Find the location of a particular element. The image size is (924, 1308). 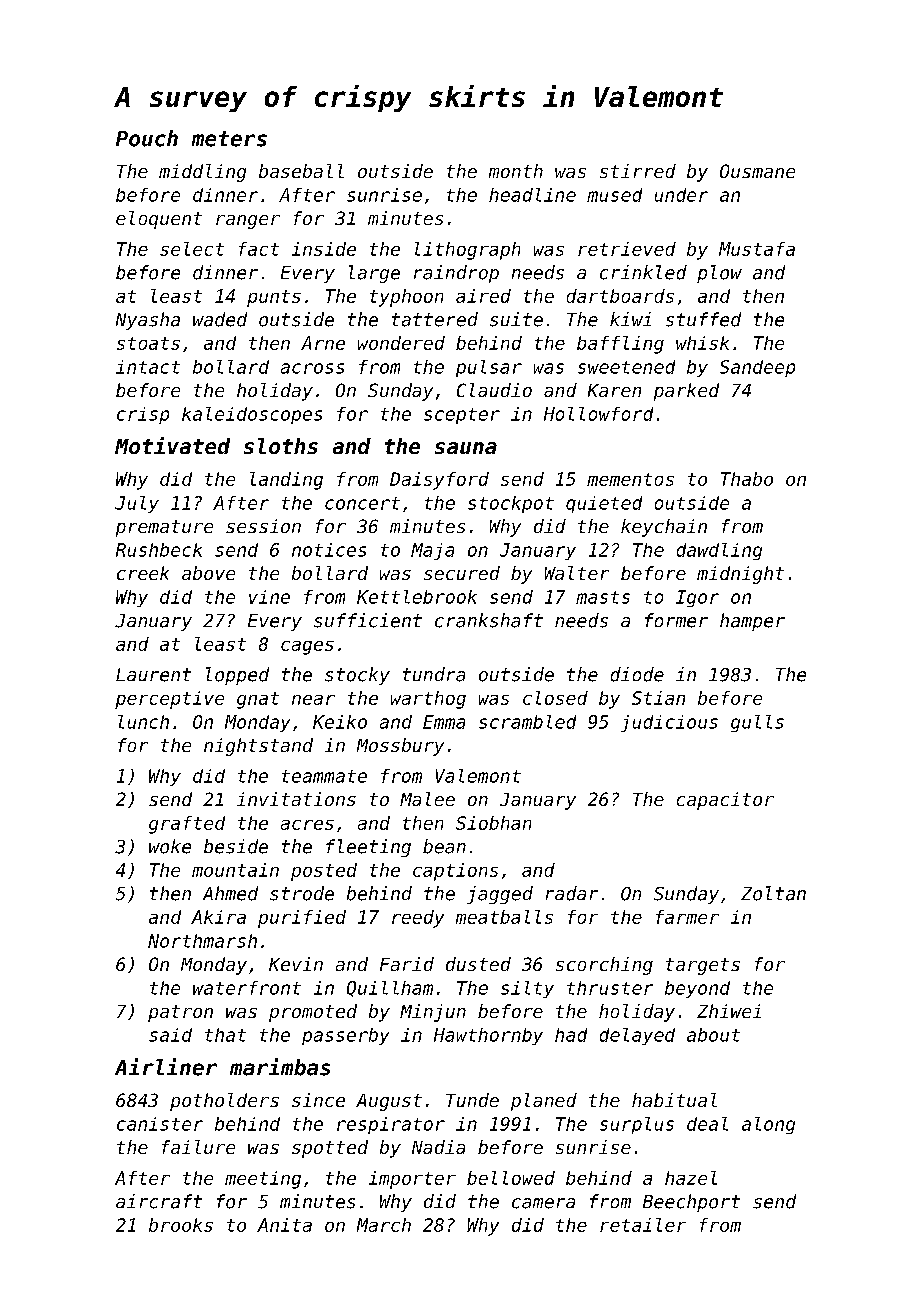

Zhiwei is located at coordinates (729, 1011).
